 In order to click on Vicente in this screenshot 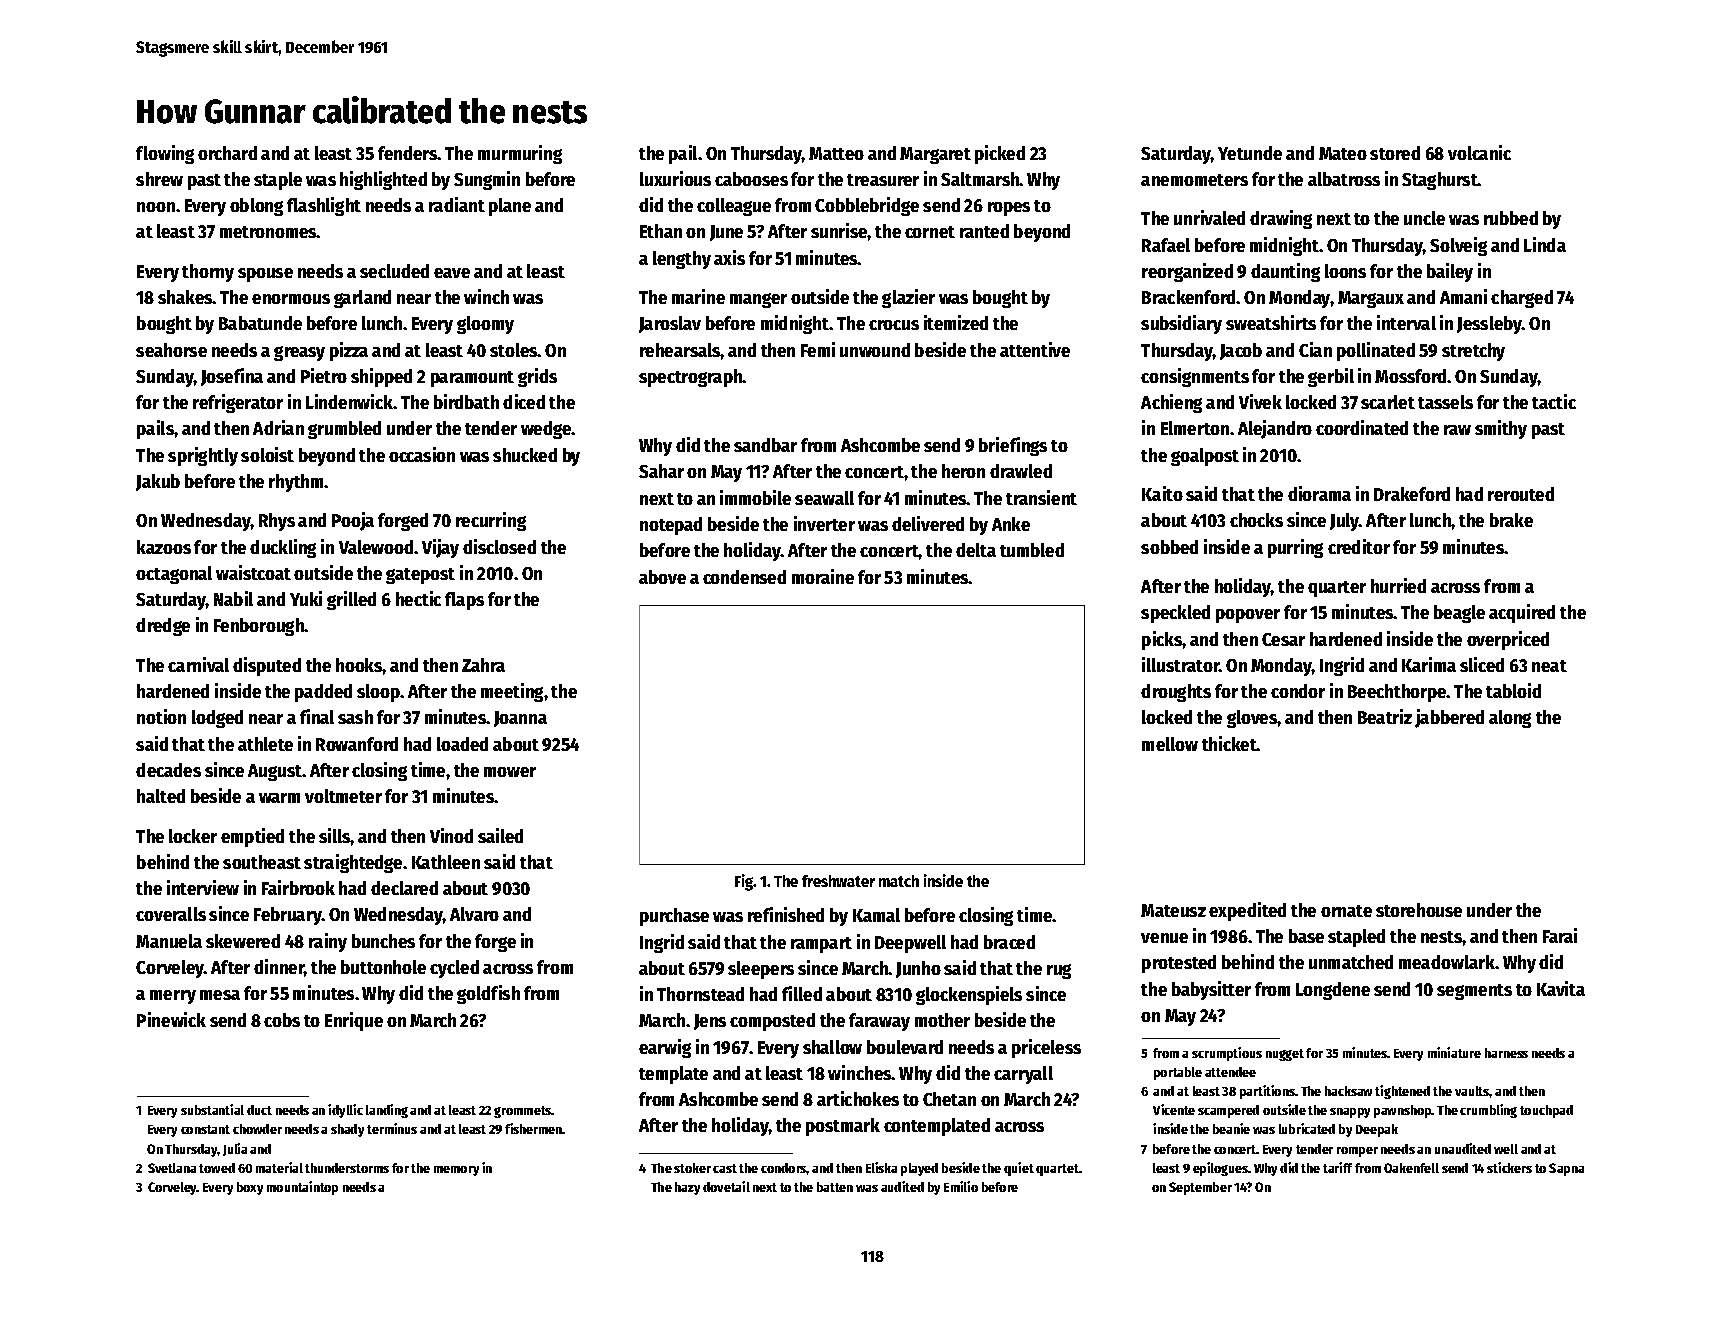, I will do `click(1174, 1109)`.
